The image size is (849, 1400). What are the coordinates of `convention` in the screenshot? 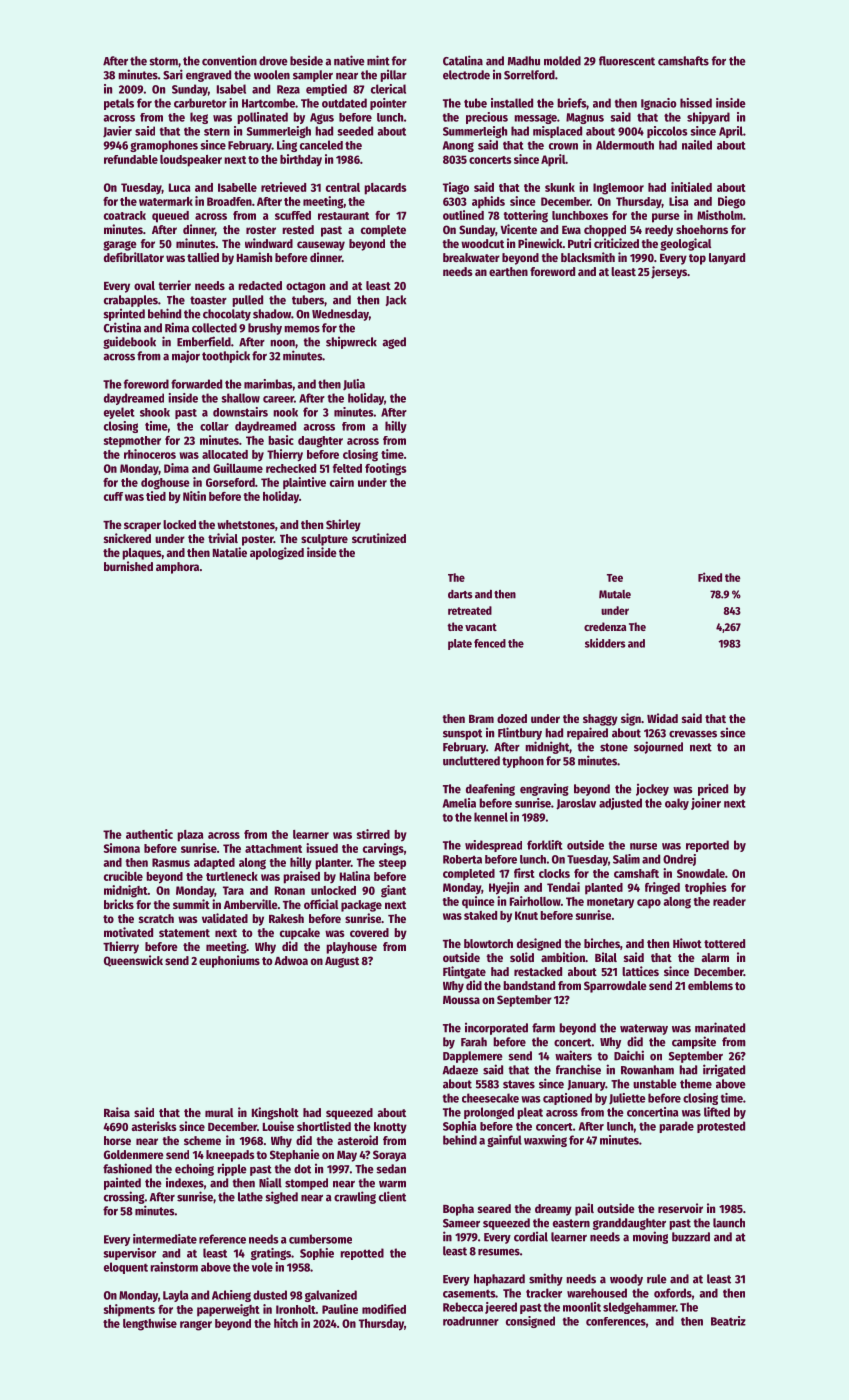 It's located at (229, 60).
